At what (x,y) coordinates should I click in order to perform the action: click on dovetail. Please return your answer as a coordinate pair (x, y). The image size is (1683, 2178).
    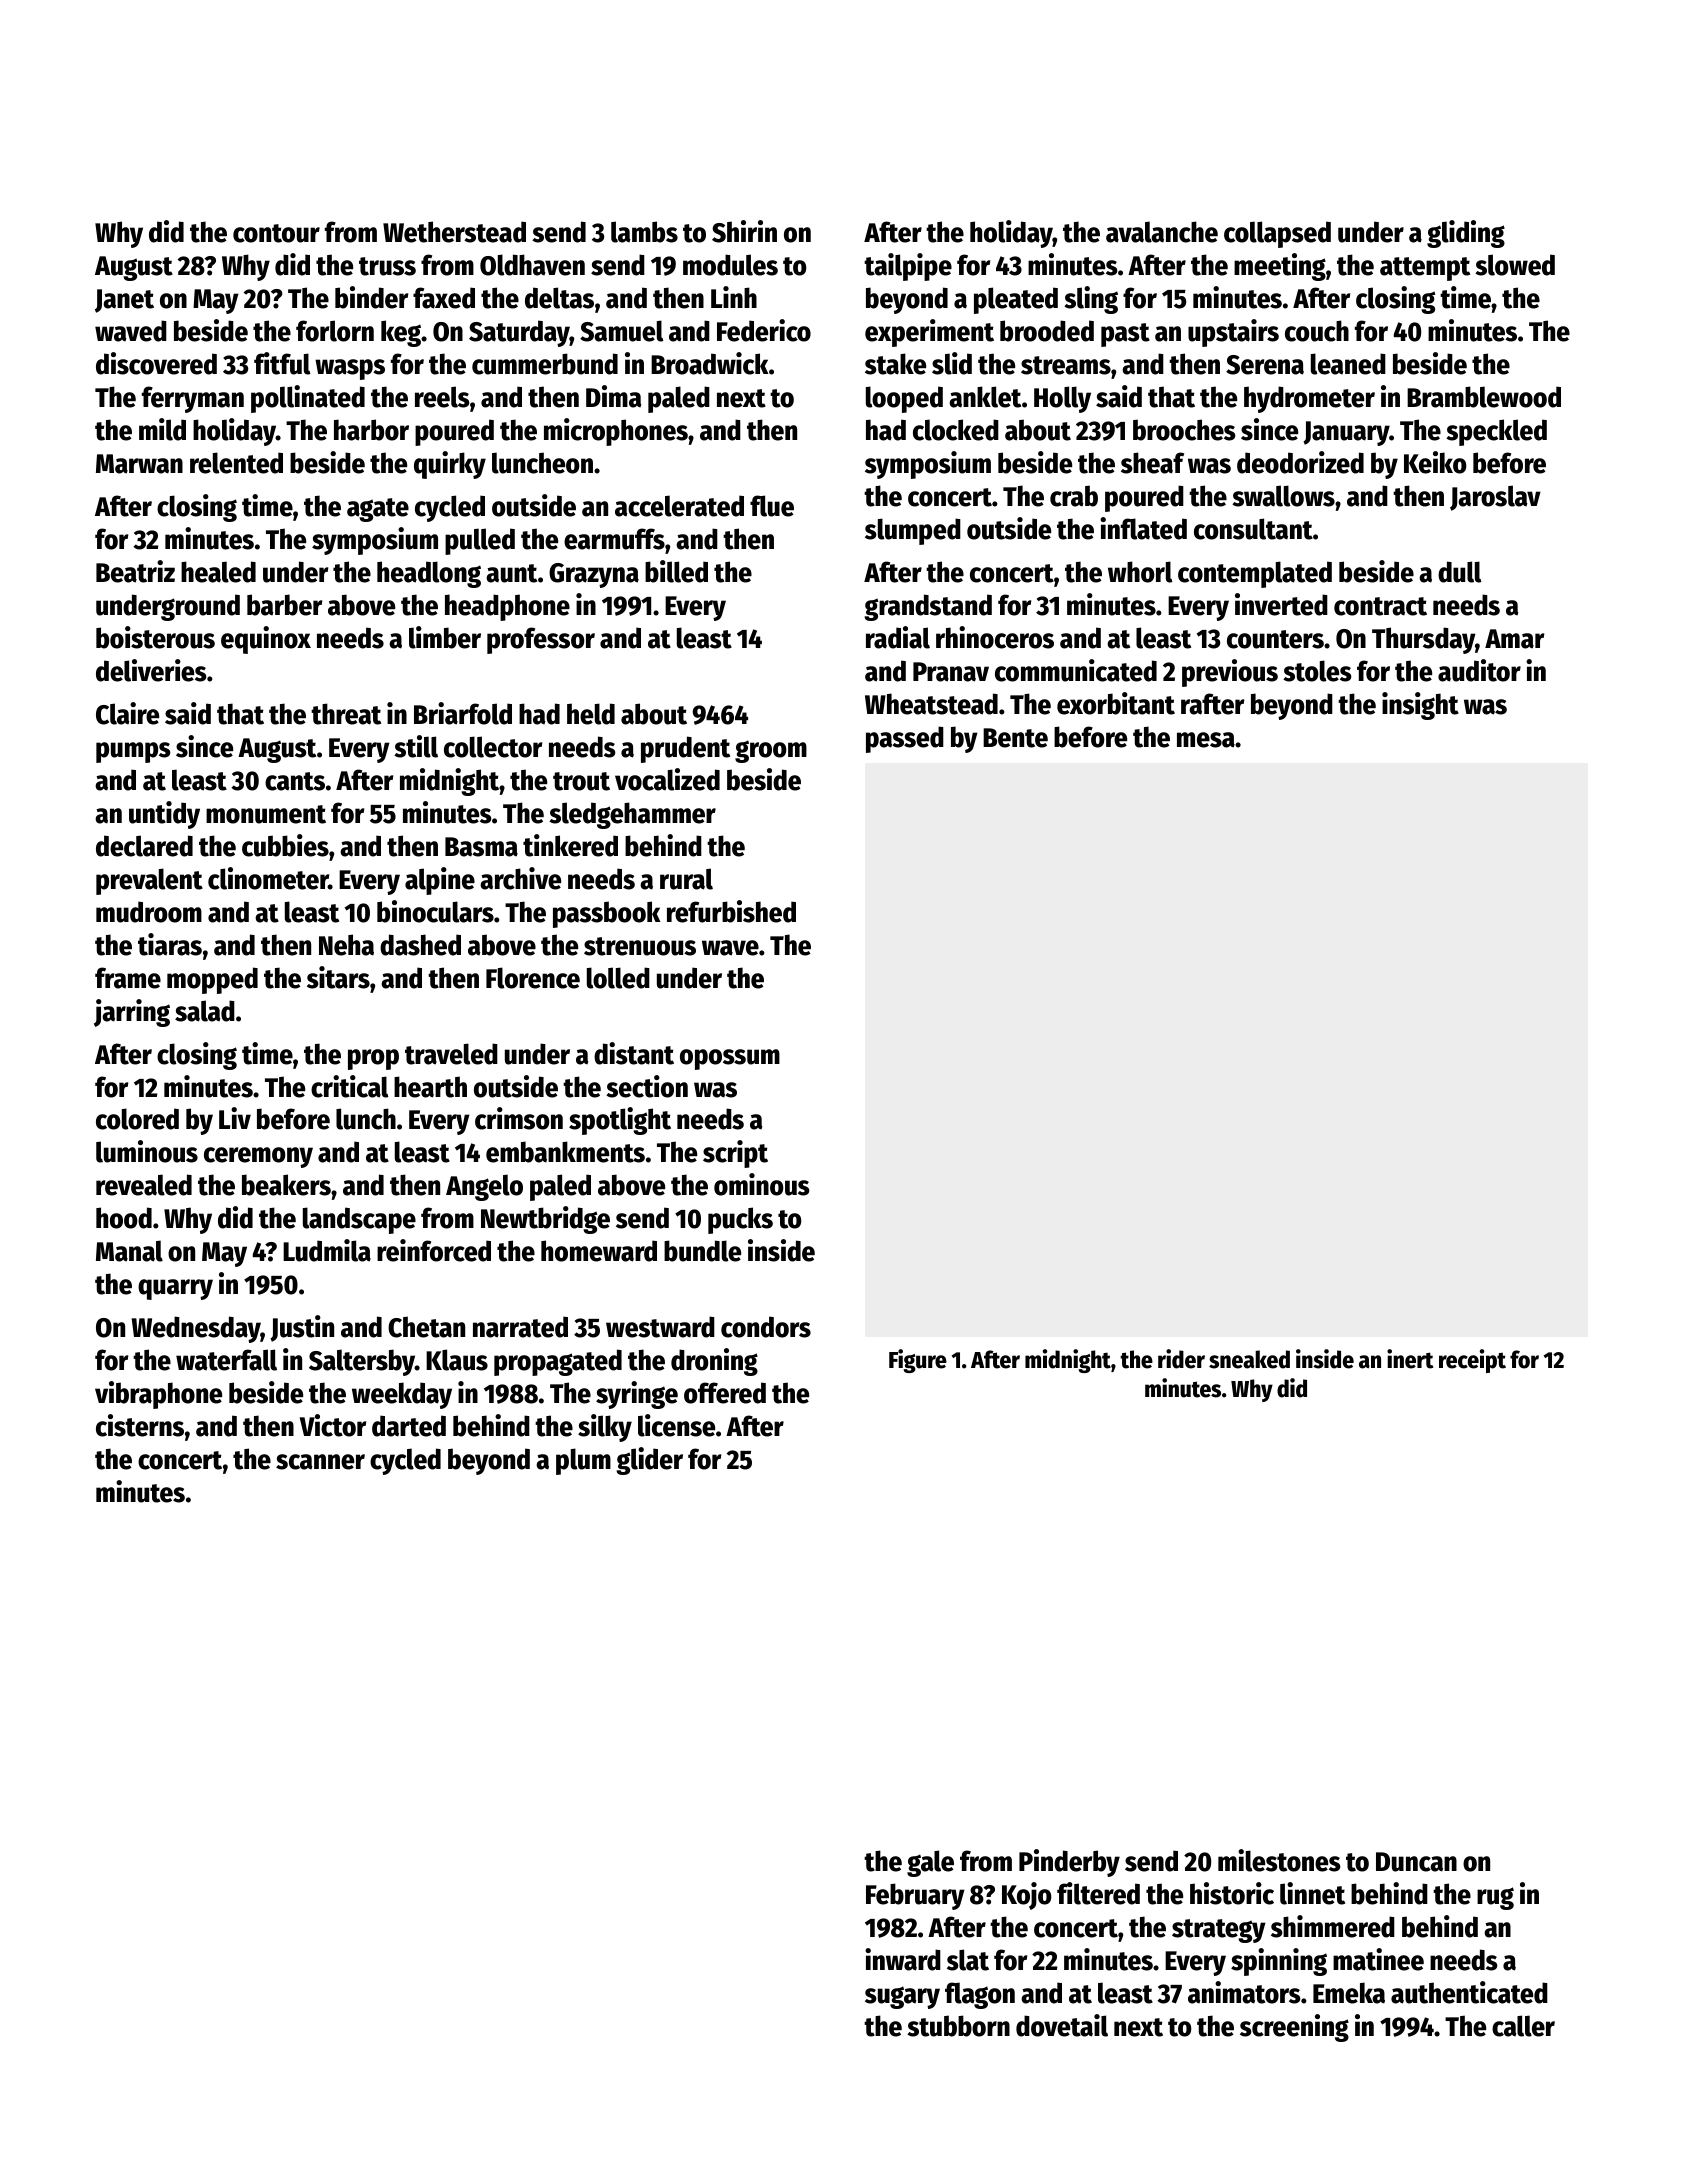
    Looking at the image, I should click on (1062, 2025).
